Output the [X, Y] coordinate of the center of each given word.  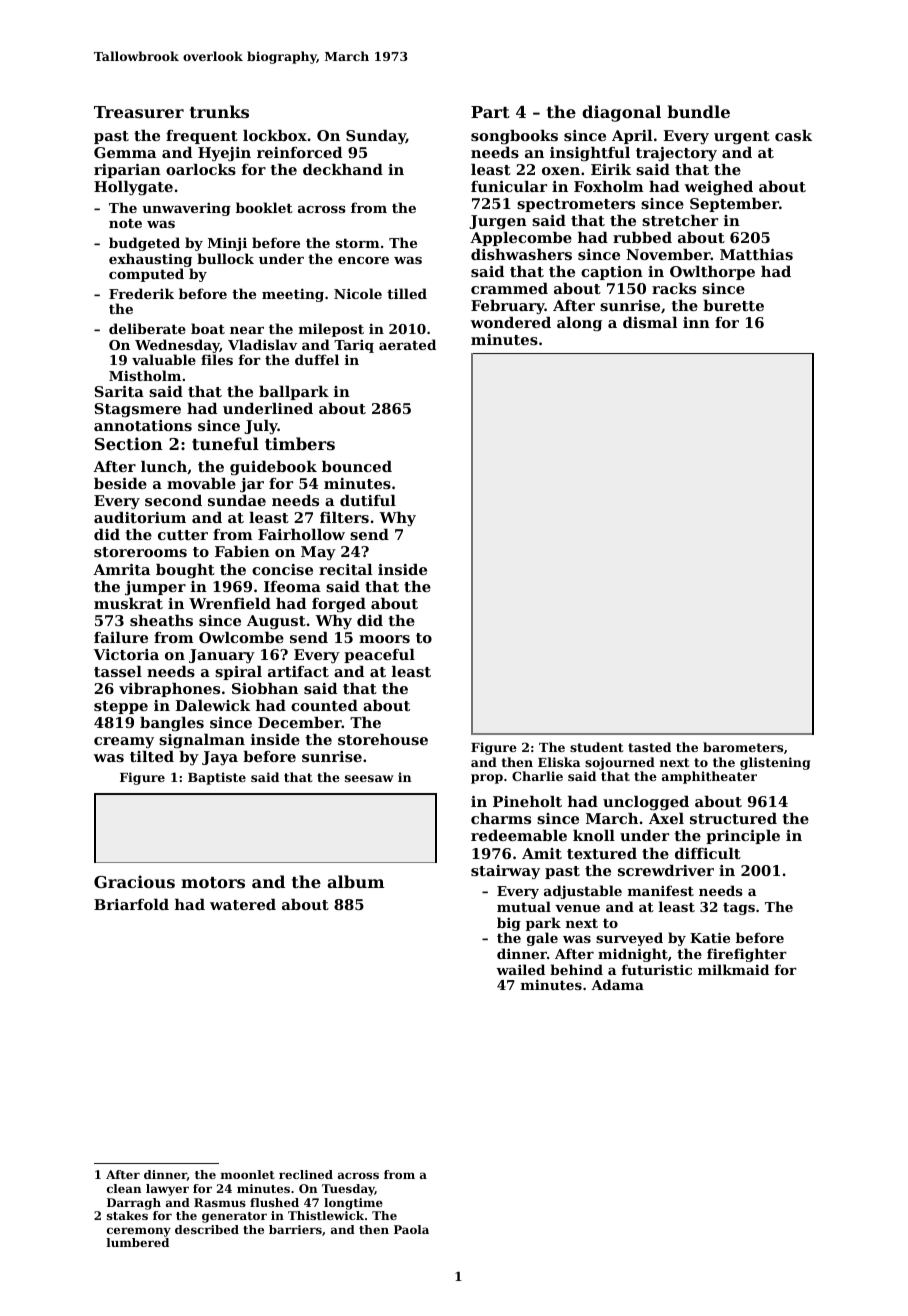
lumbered [138, 1242]
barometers [743, 747]
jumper [155, 588]
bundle [698, 111]
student [597, 747]
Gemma [125, 152]
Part [490, 112]
